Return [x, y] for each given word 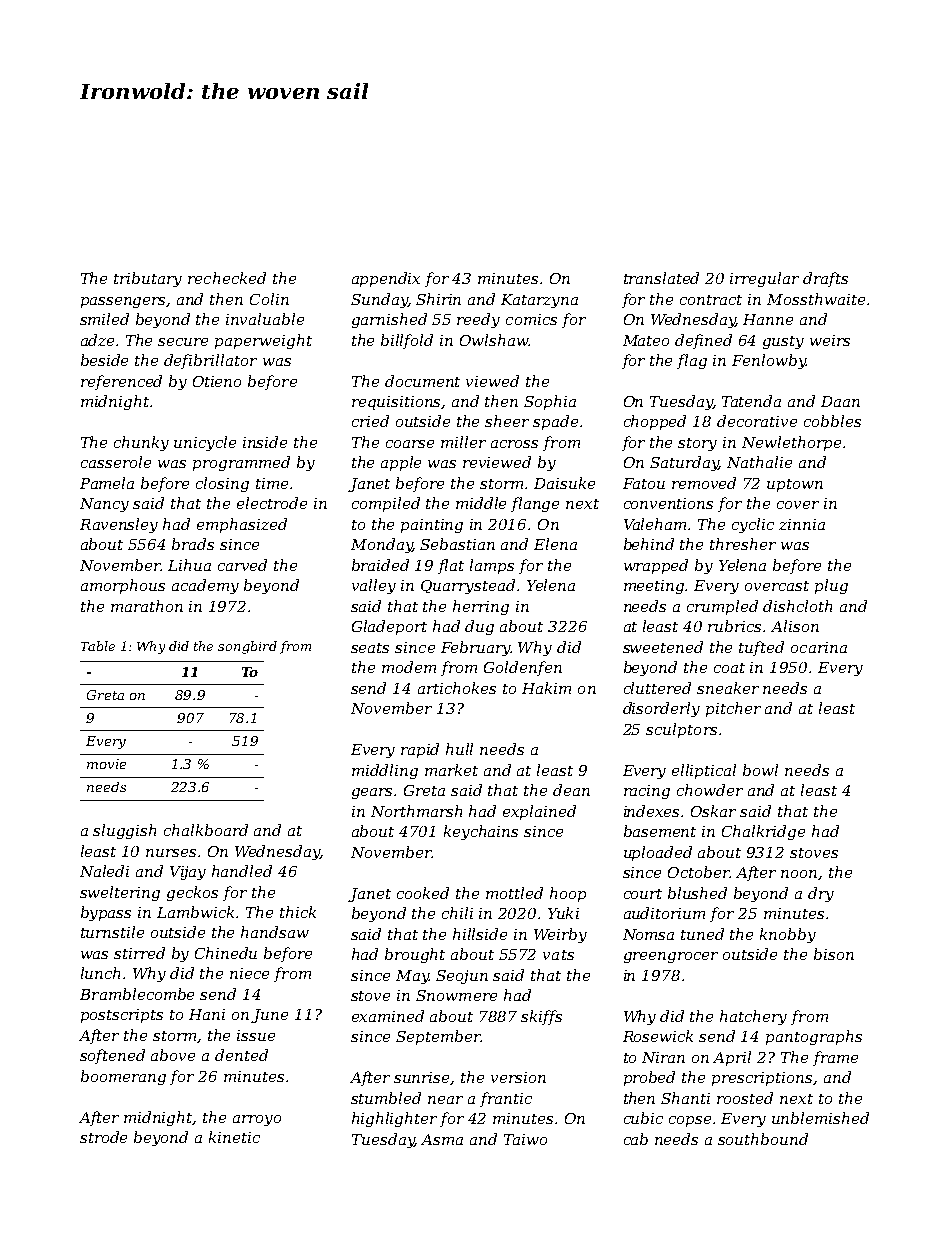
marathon [147, 606]
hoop [568, 894]
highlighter [394, 1119]
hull [459, 749]
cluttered [657, 688]
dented [241, 1055]
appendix [386, 279]
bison [834, 954]
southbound [763, 1139]
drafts [825, 279]
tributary [148, 279]
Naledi [104, 871]
